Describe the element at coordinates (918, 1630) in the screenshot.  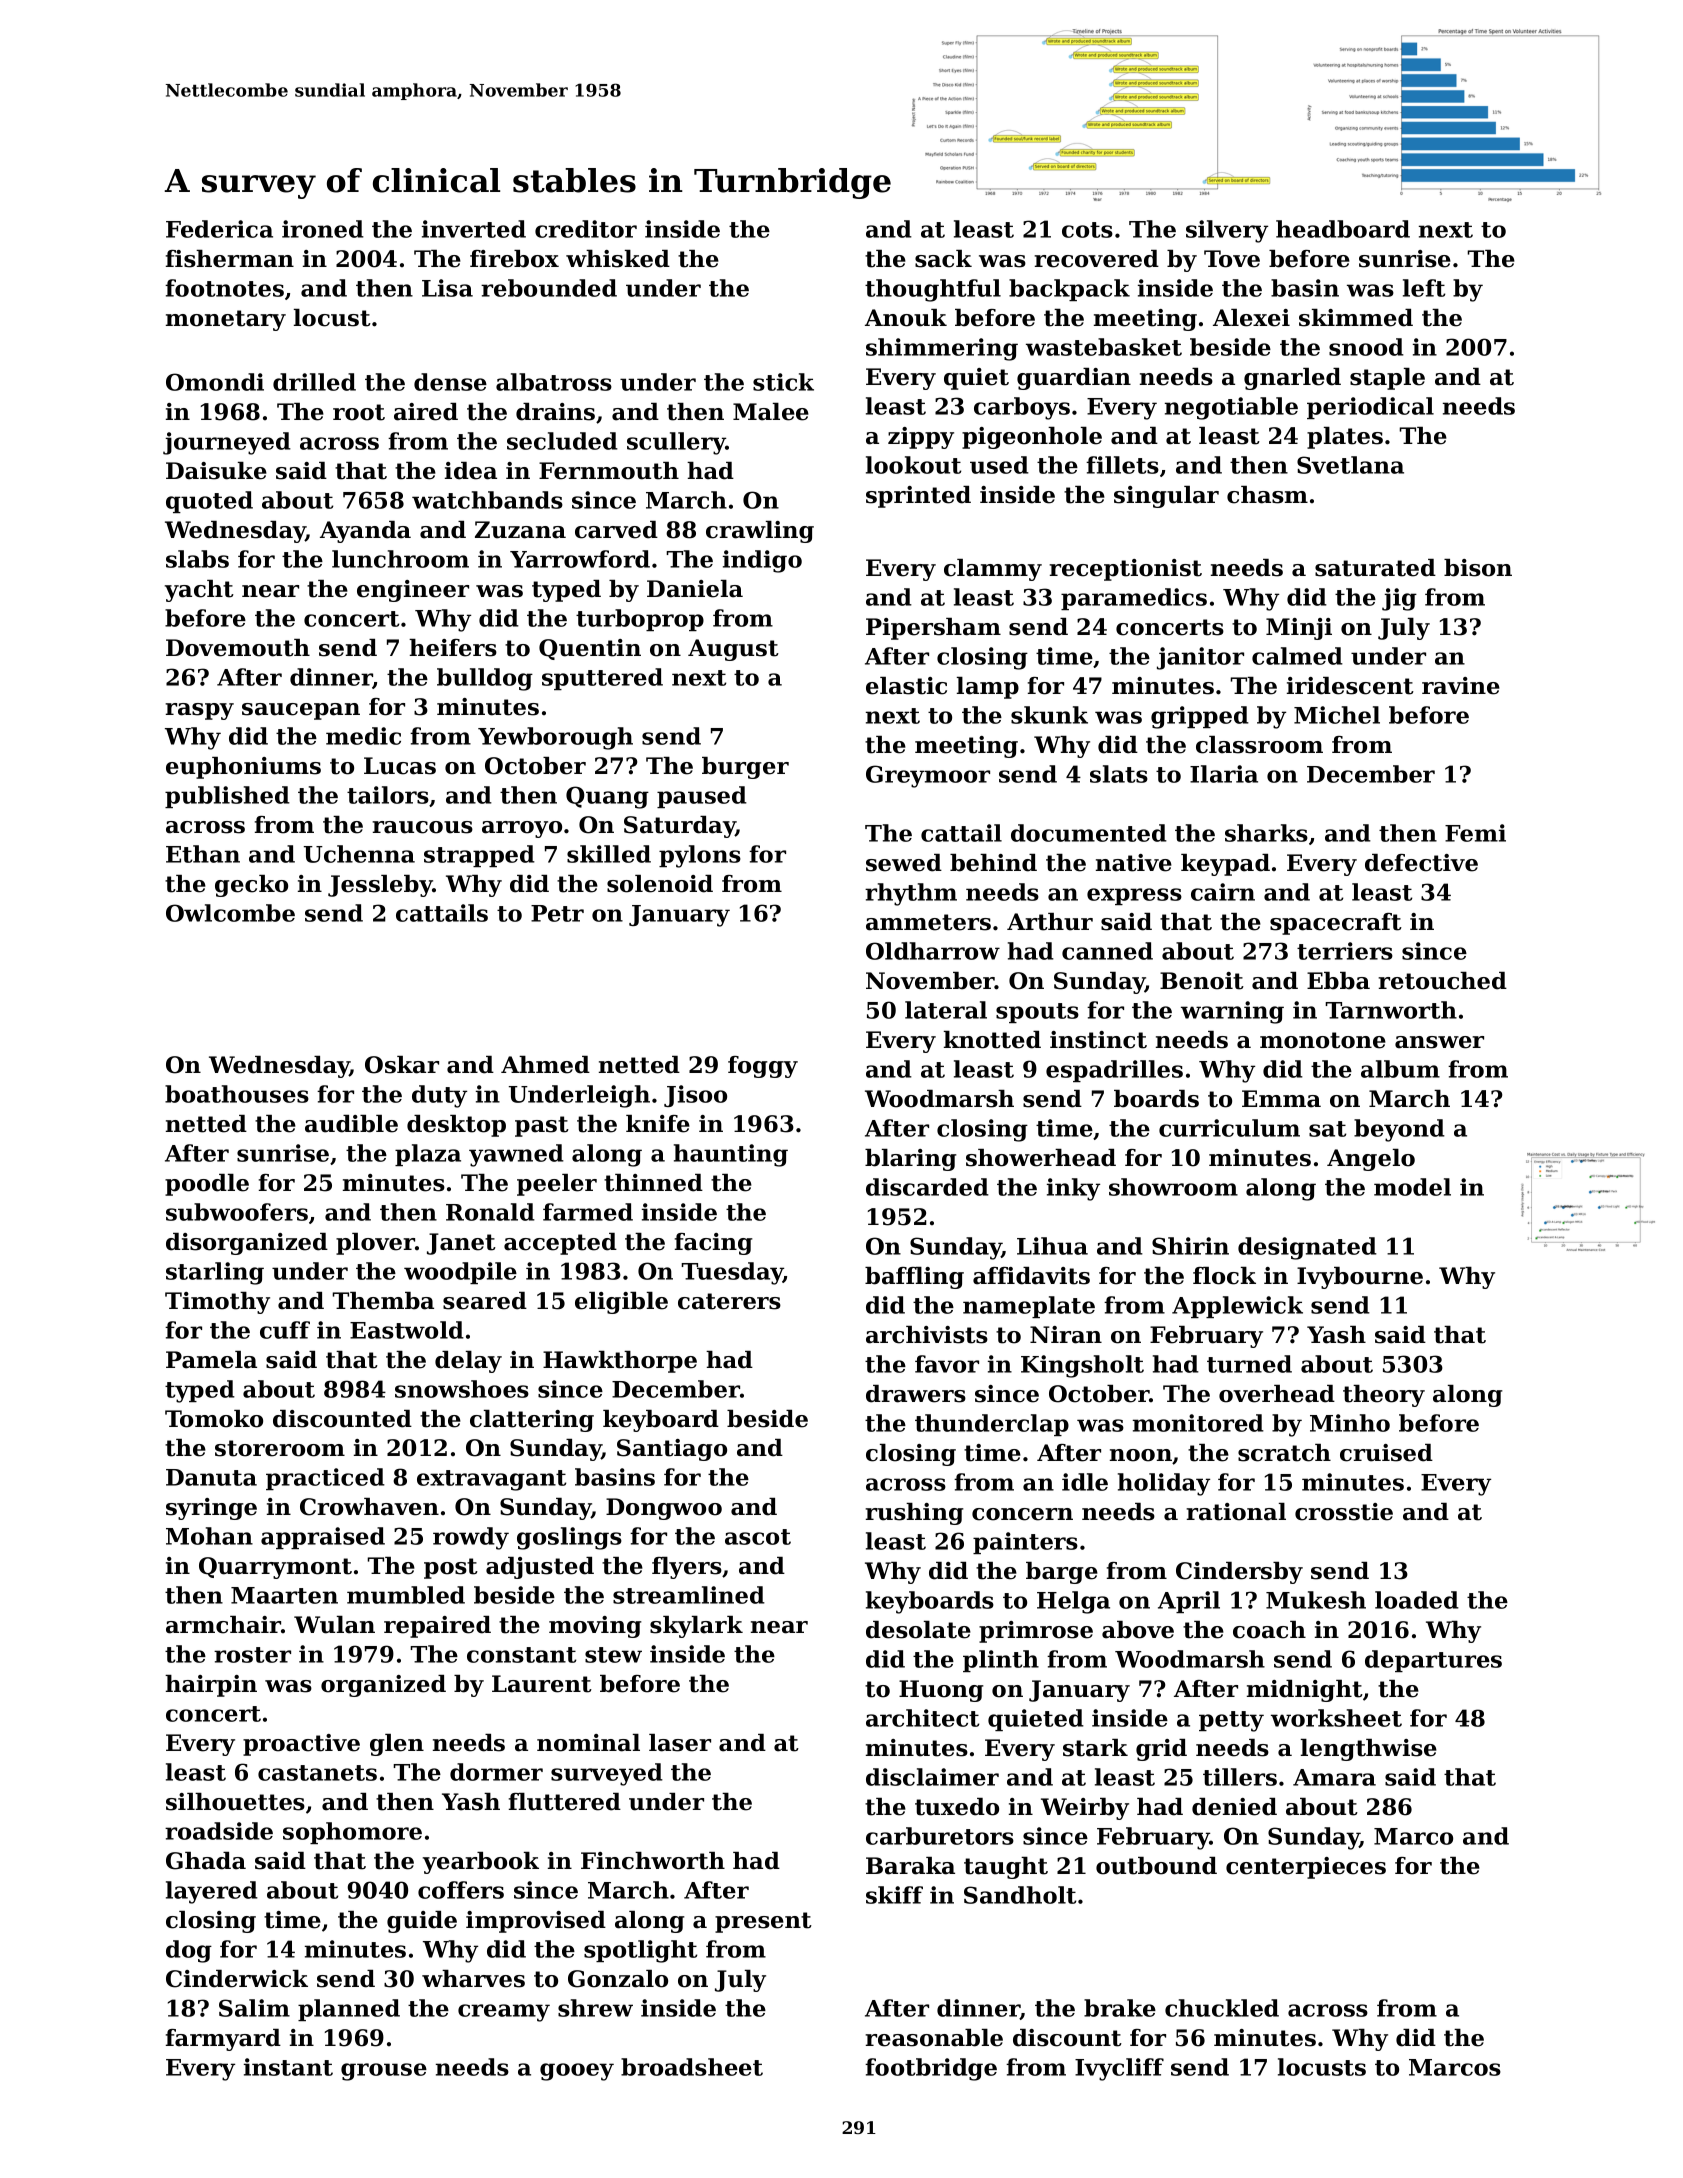
I see `desolate` at that location.
